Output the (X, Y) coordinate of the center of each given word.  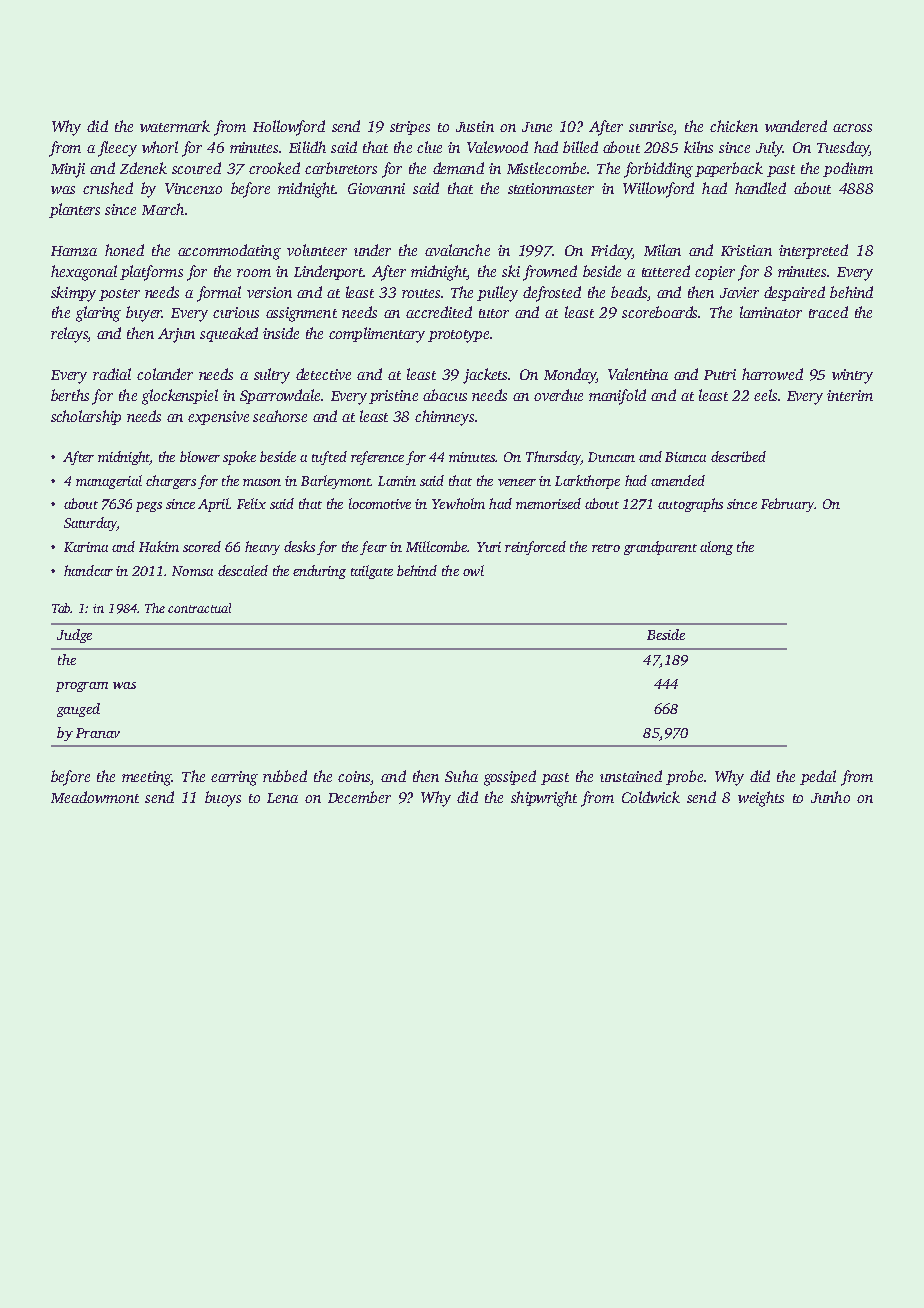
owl (473, 570)
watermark (175, 126)
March (163, 209)
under (372, 250)
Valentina (638, 374)
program (82, 687)
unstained (631, 776)
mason (262, 482)
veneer (517, 482)
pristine (393, 397)
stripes (410, 128)
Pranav (98, 733)
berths (70, 395)
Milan (662, 250)
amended (678, 480)
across (852, 128)
